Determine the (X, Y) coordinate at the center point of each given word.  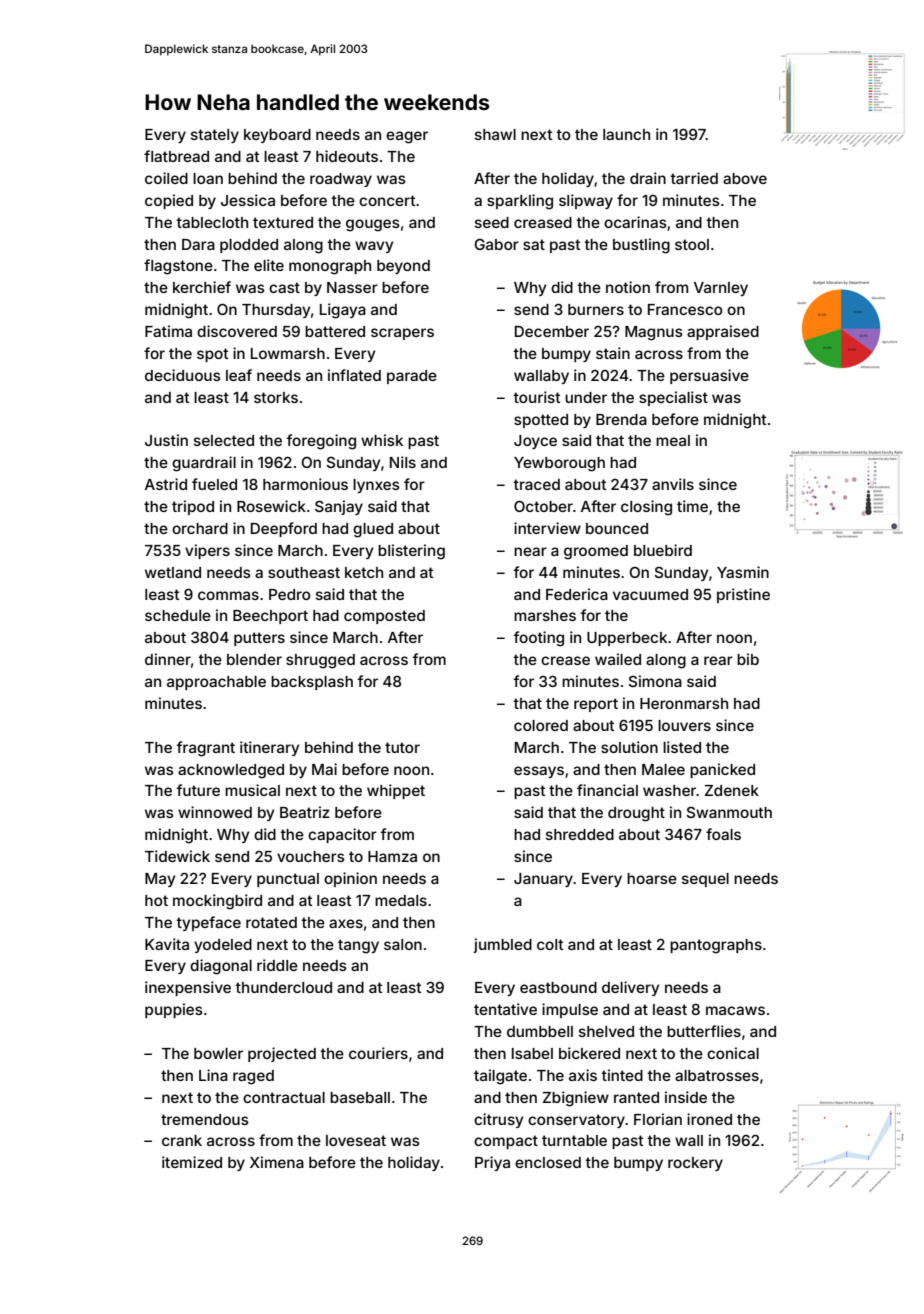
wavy (374, 247)
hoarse (652, 878)
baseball (360, 1097)
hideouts (347, 156)
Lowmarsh (288, 353)
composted (384, 617)
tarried (694, 178)
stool (692, 244)
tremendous (205, 1119)
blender (254, 659)
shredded (580, 834)
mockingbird (217, 902)
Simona (655, 681)
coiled (166, 178)
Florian (658, 1119)
